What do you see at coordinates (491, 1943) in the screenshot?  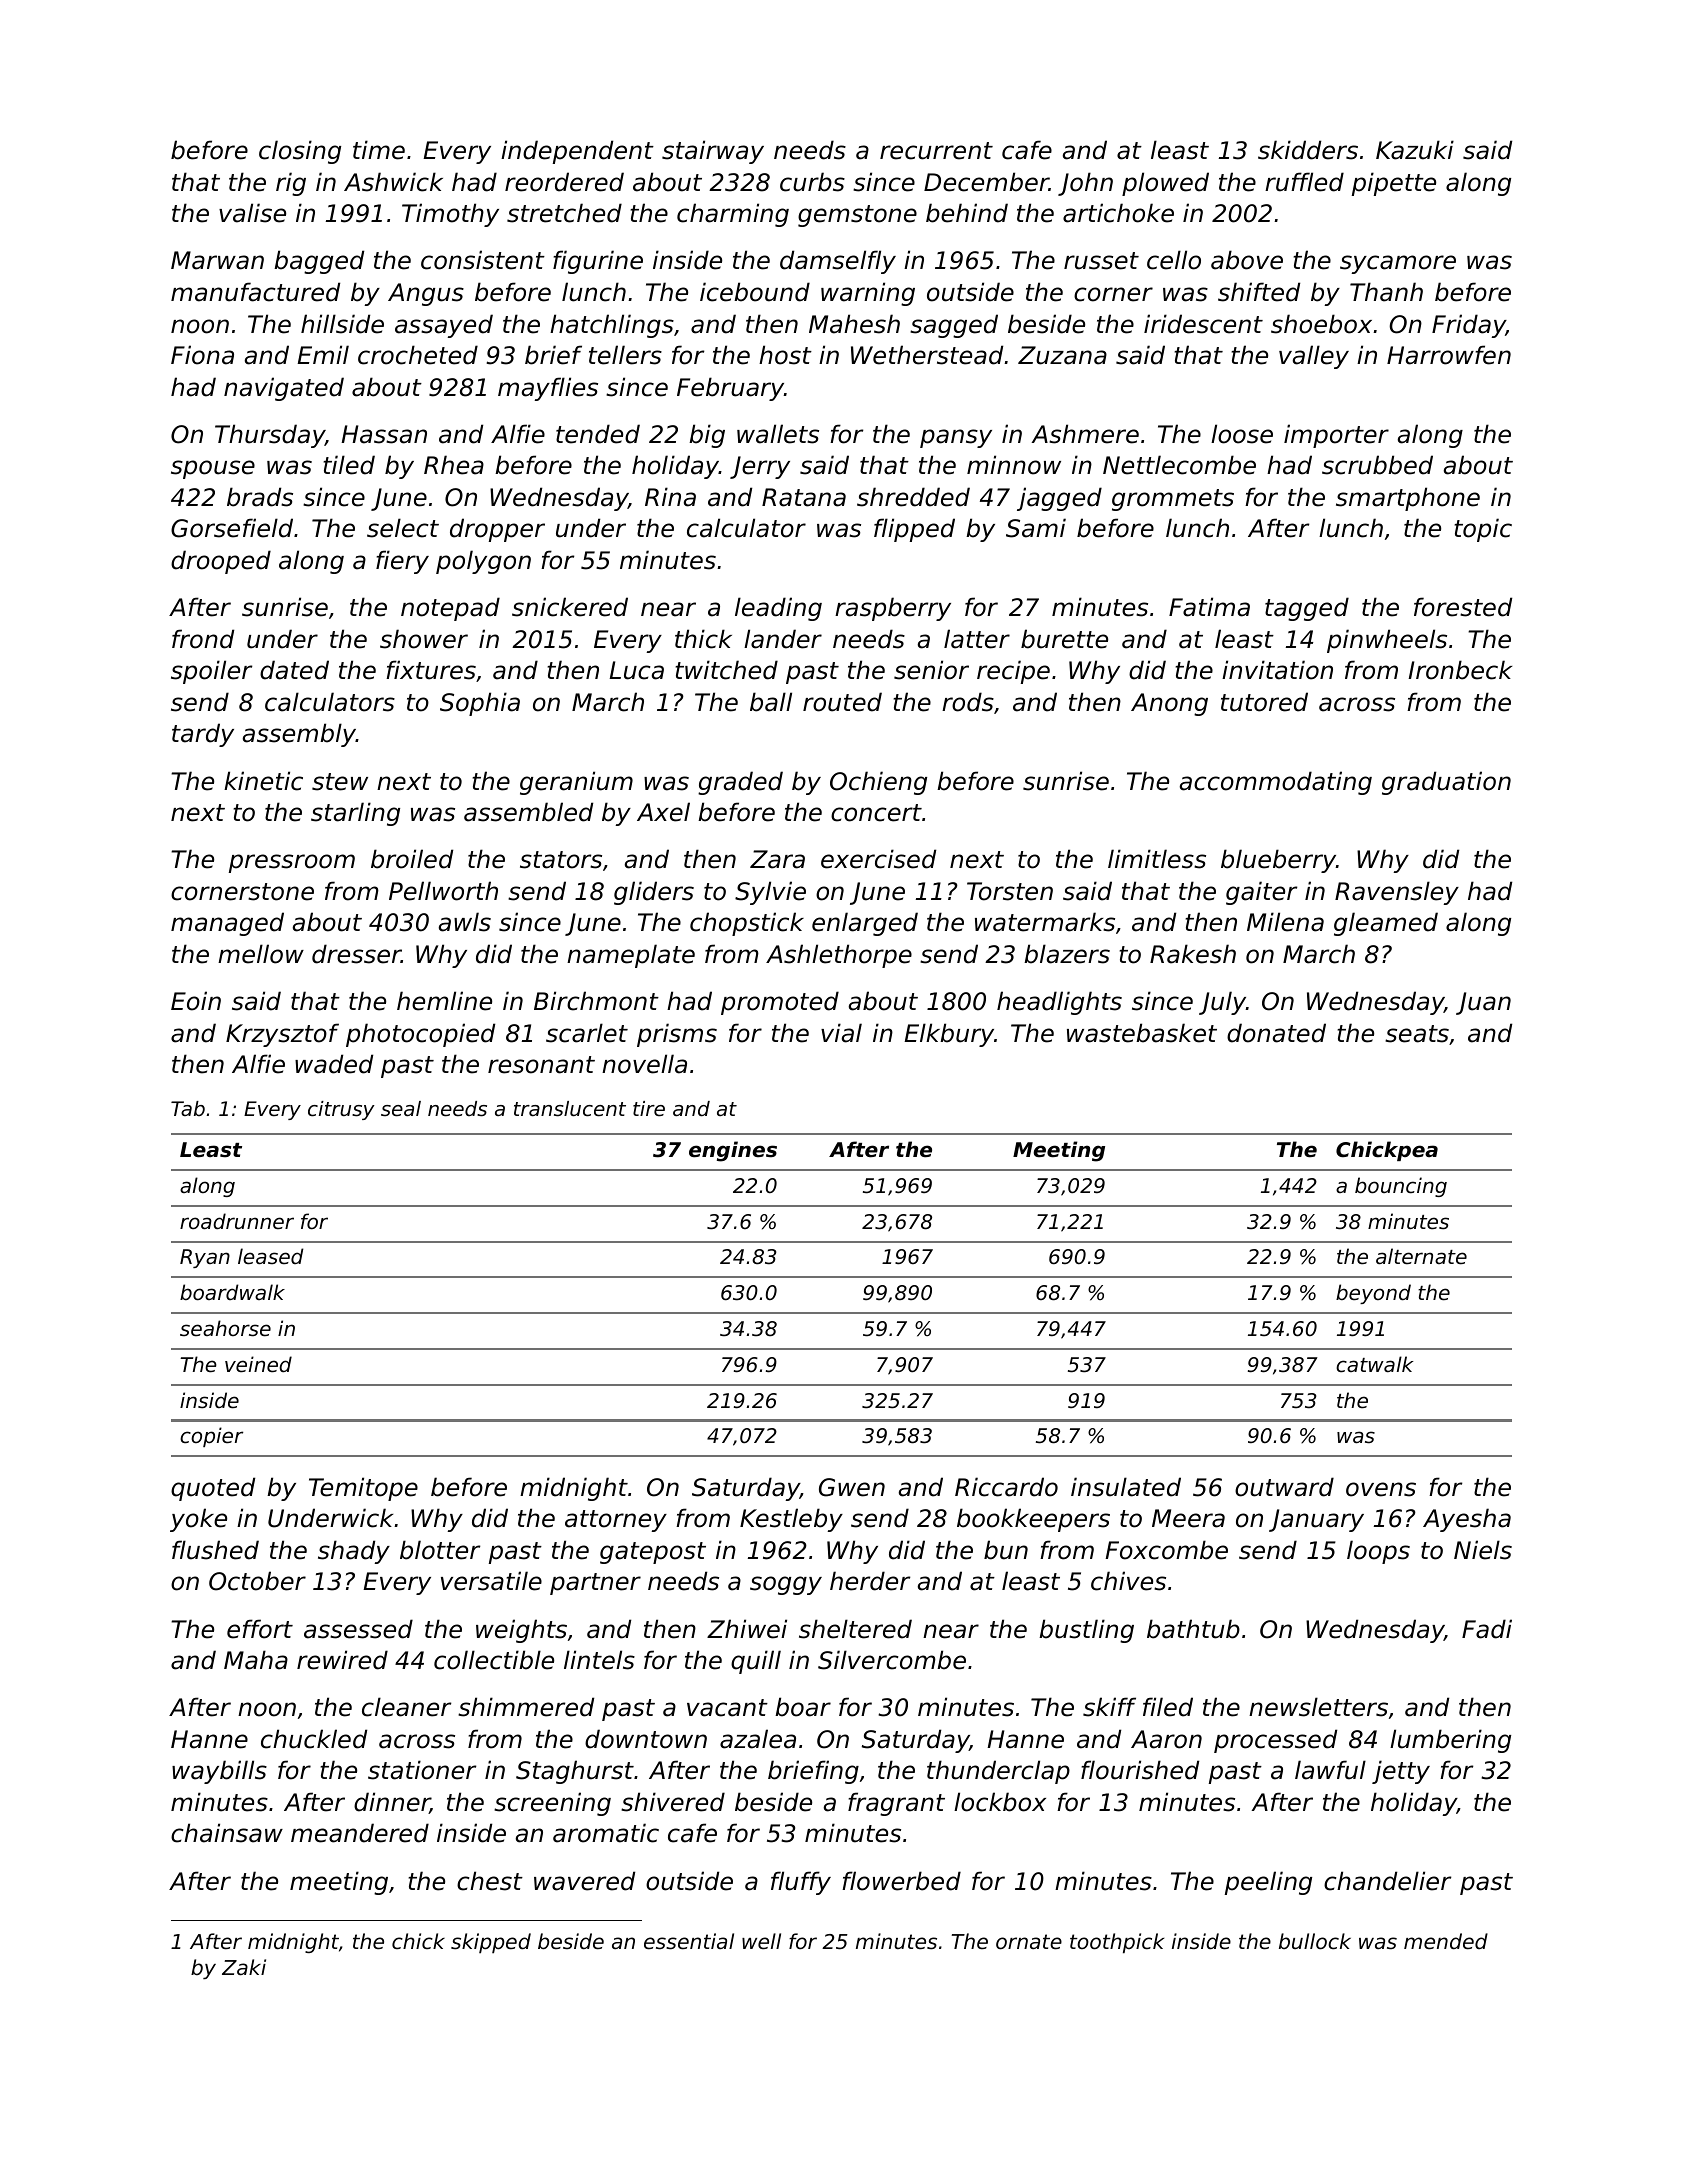 I see `skipped` at bounding box center [491, 1943].
